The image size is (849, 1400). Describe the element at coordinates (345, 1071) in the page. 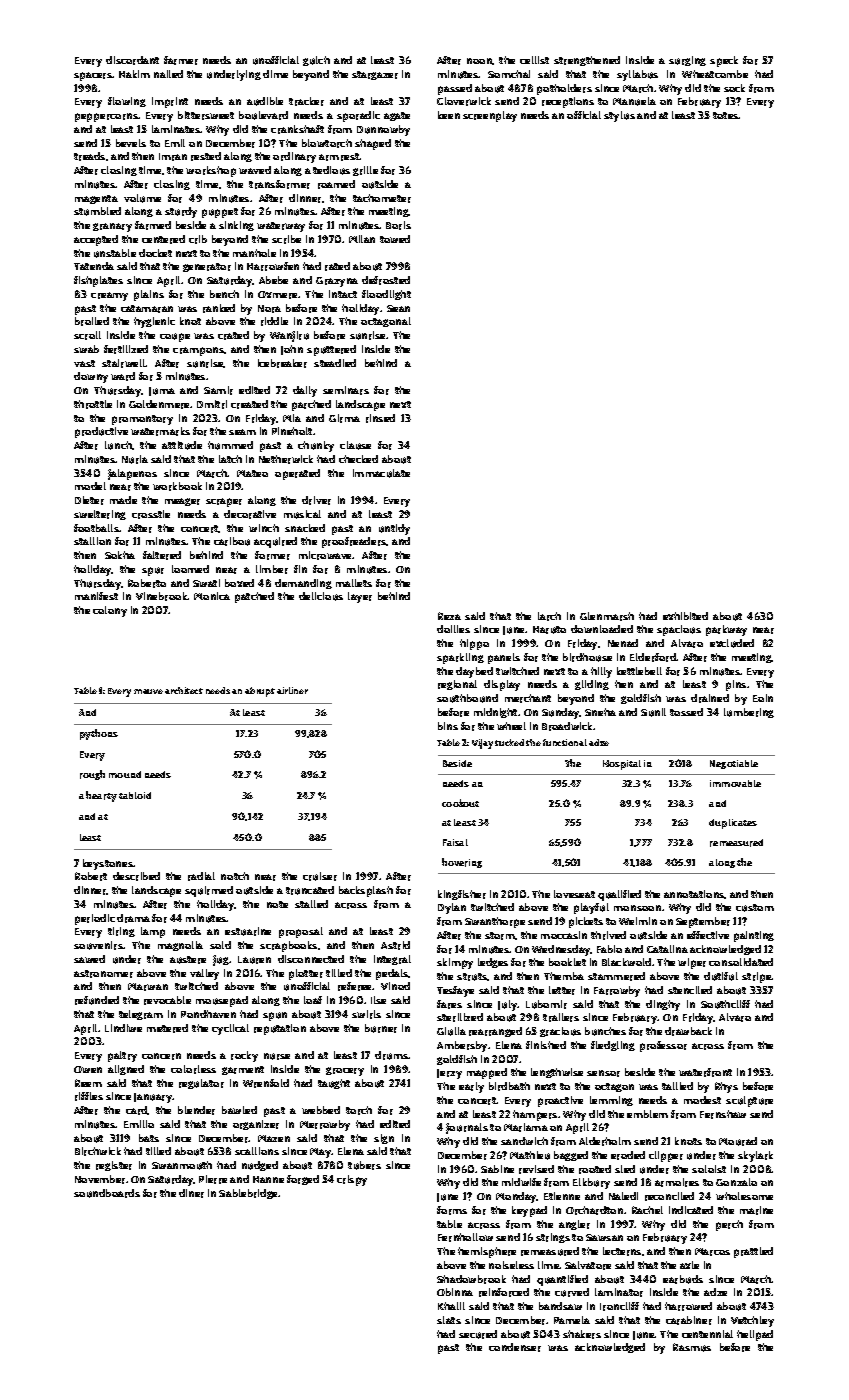

I see `grocery` at that location.
